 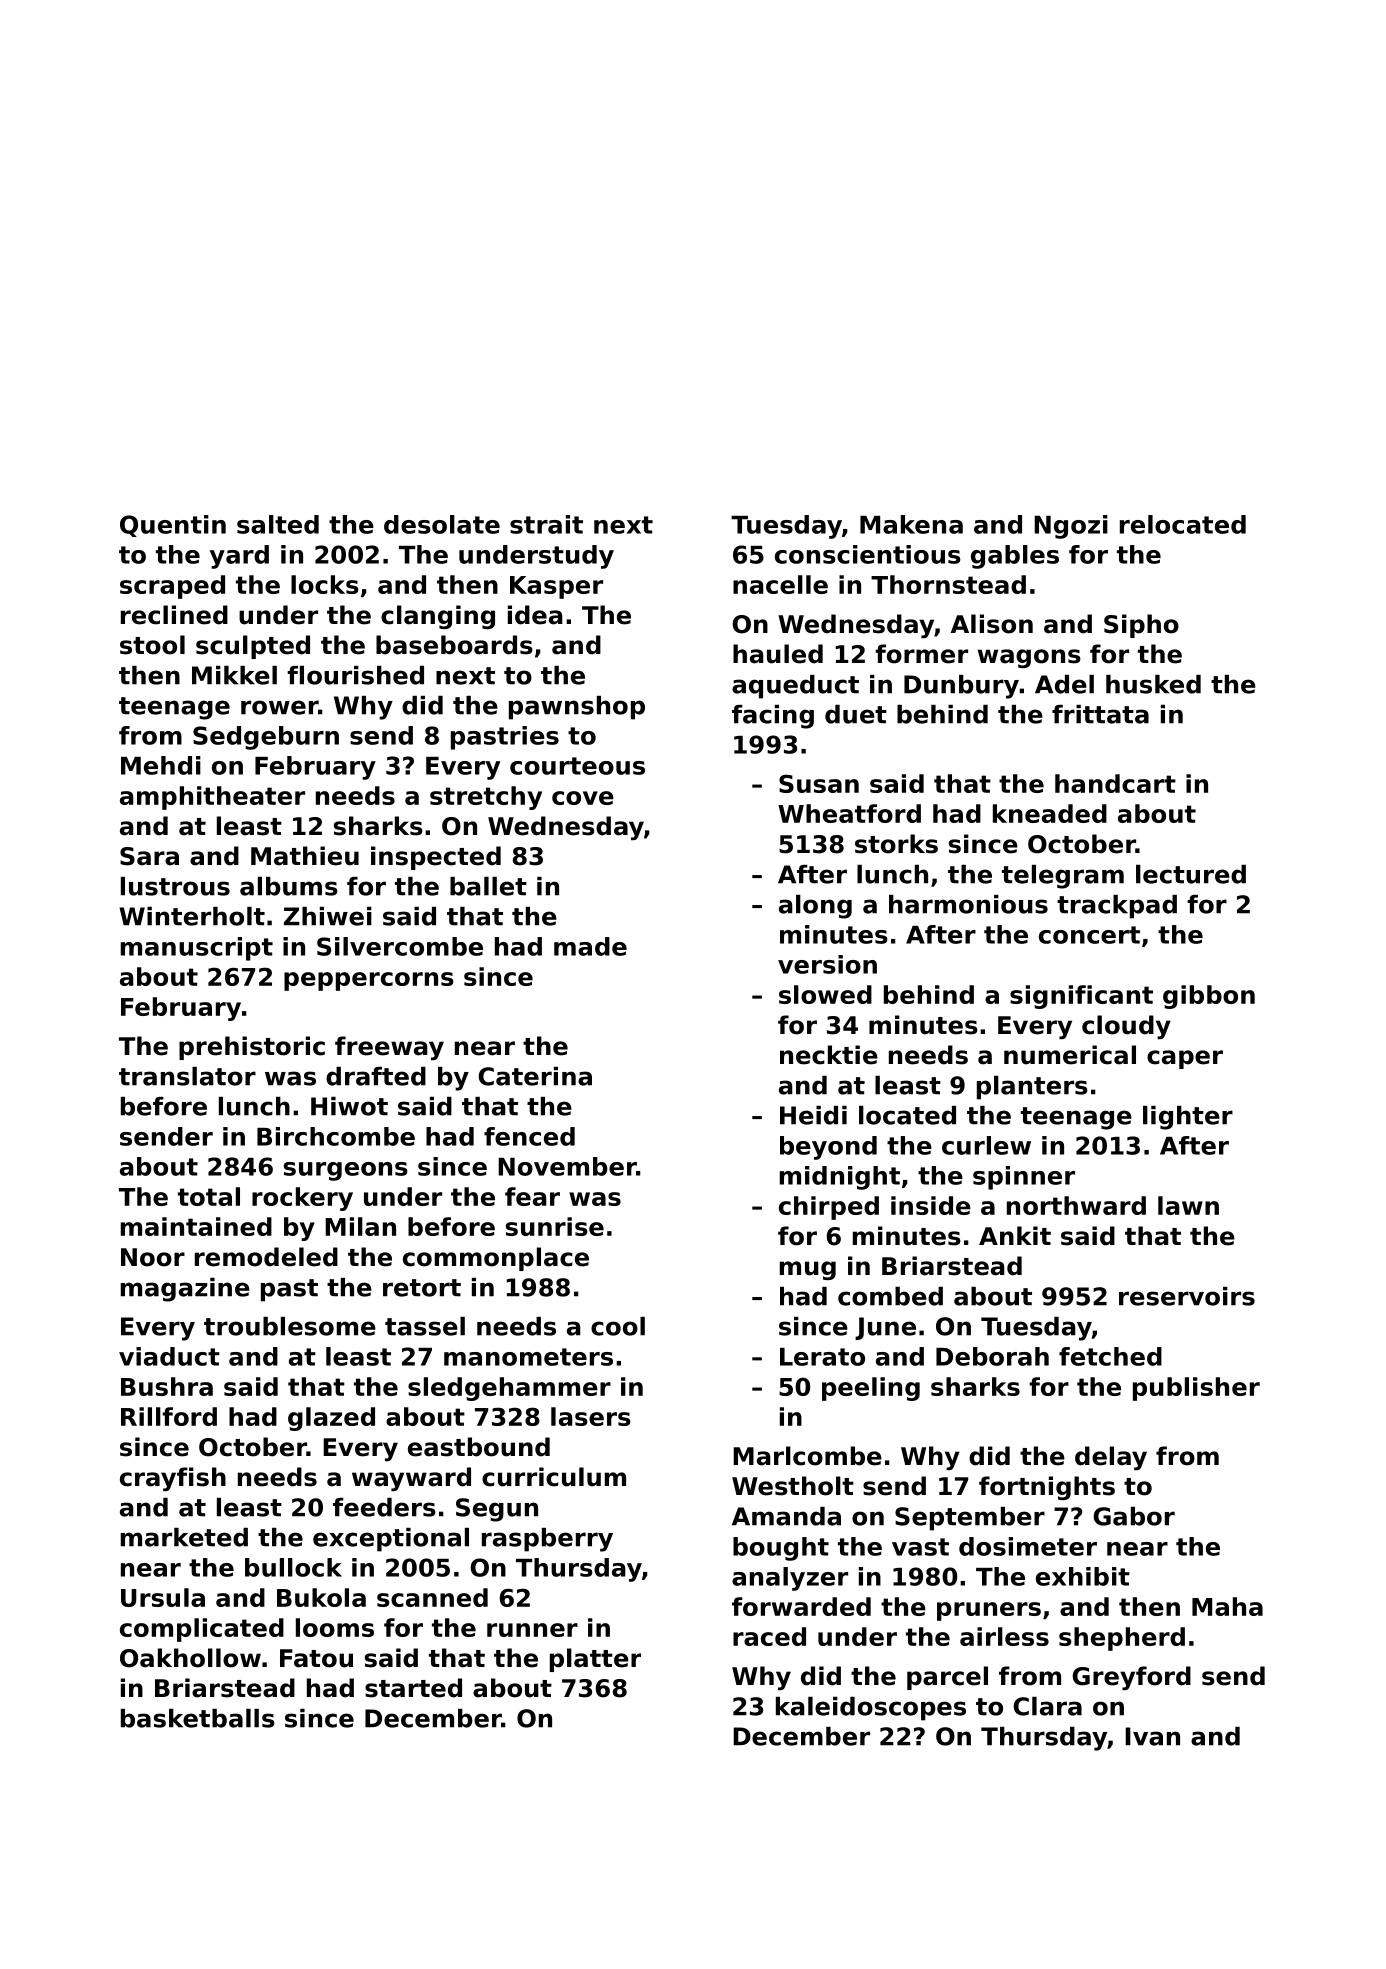 I want to click on troublesome, so click(x=290, y=1326).
